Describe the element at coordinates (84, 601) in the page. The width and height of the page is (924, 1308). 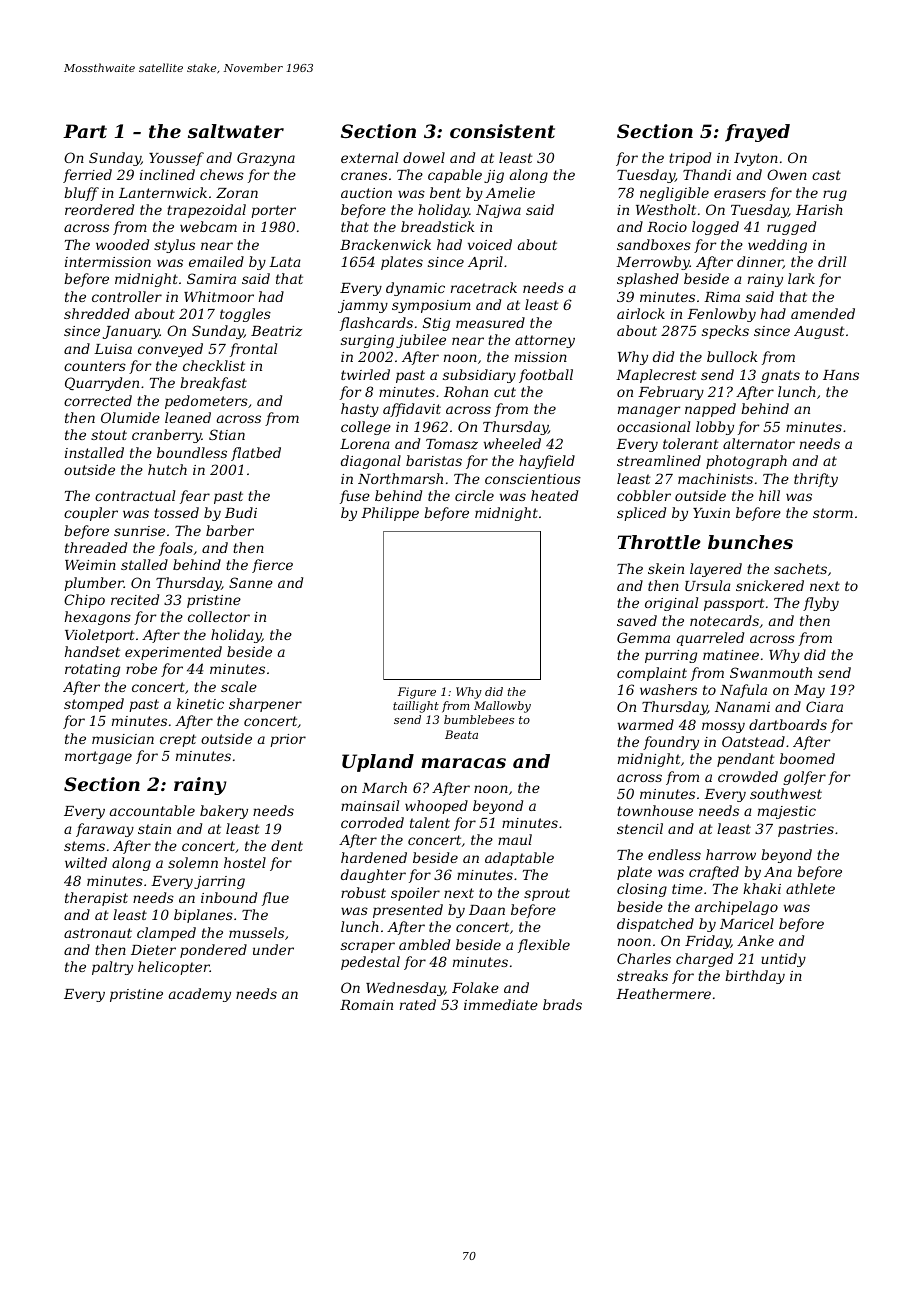
I see `Chipo` at that location.
